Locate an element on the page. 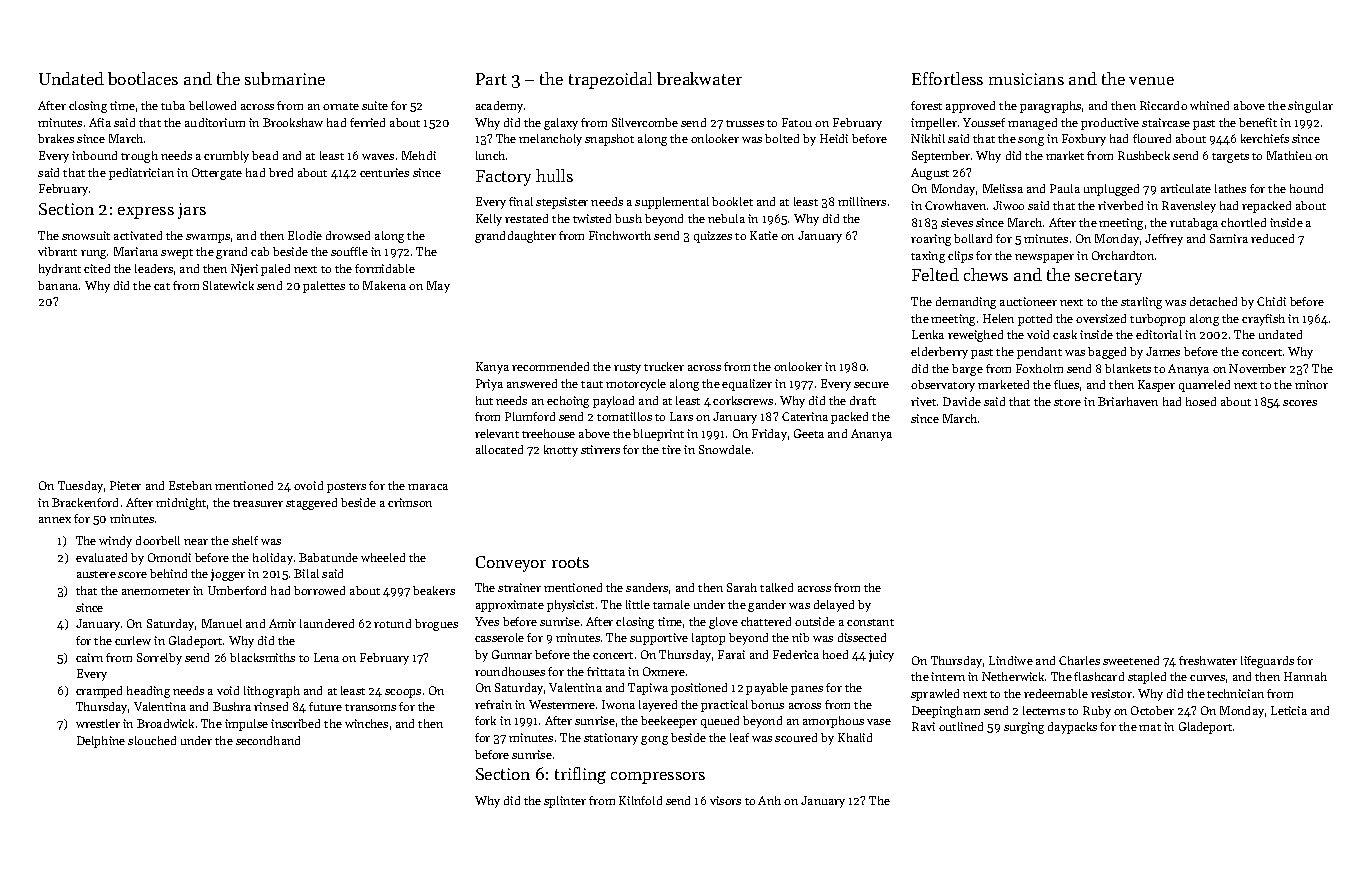 The height and width of the page is (887, 1372). melancholy is located at coordinates (550, 140).
